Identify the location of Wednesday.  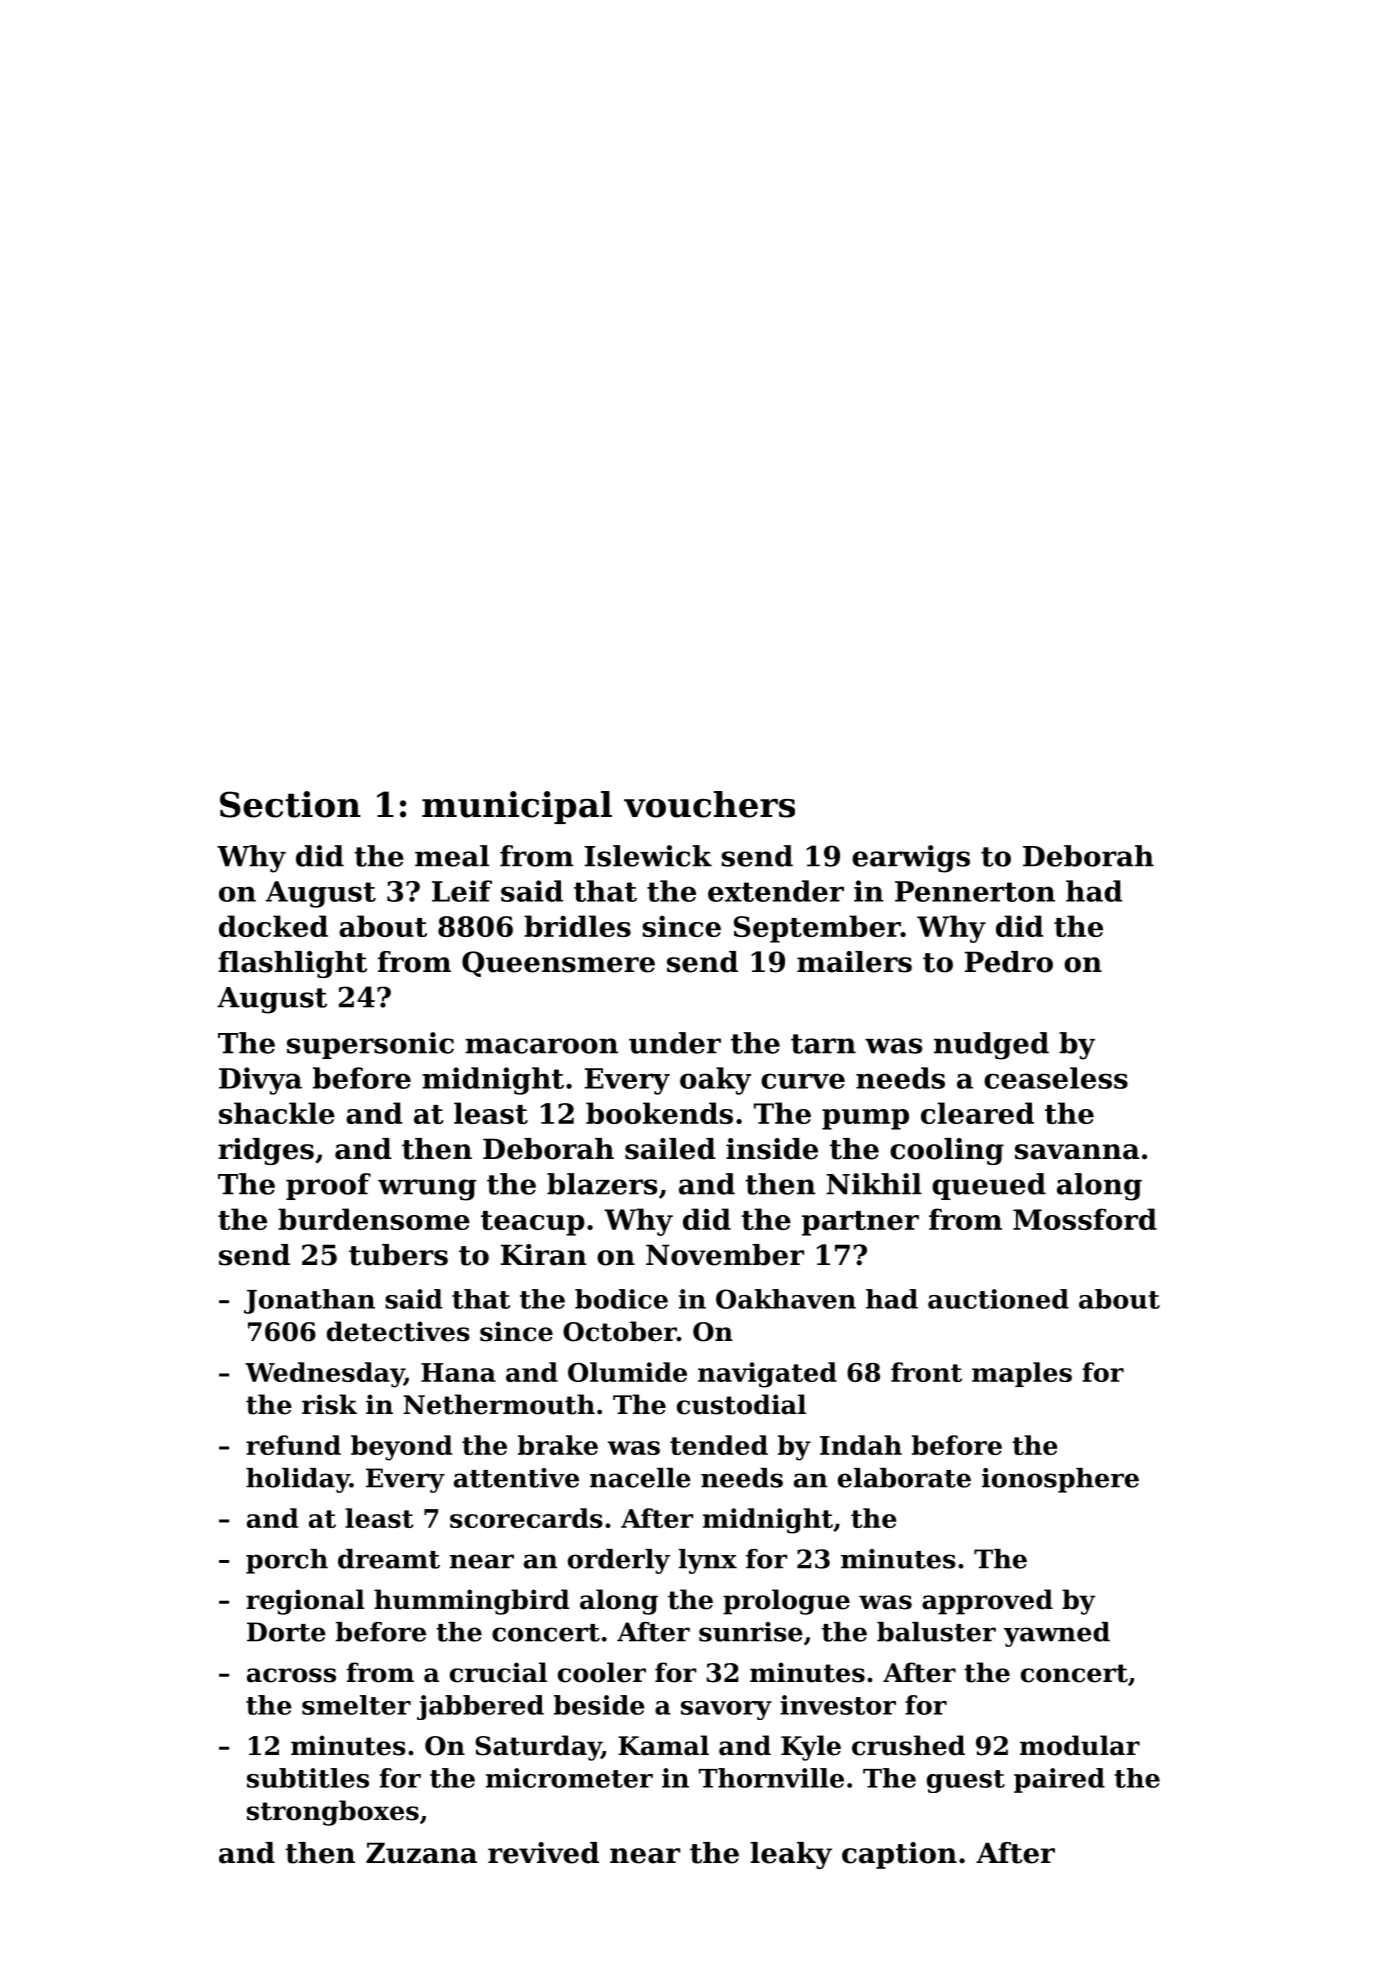
(324, 1375).
